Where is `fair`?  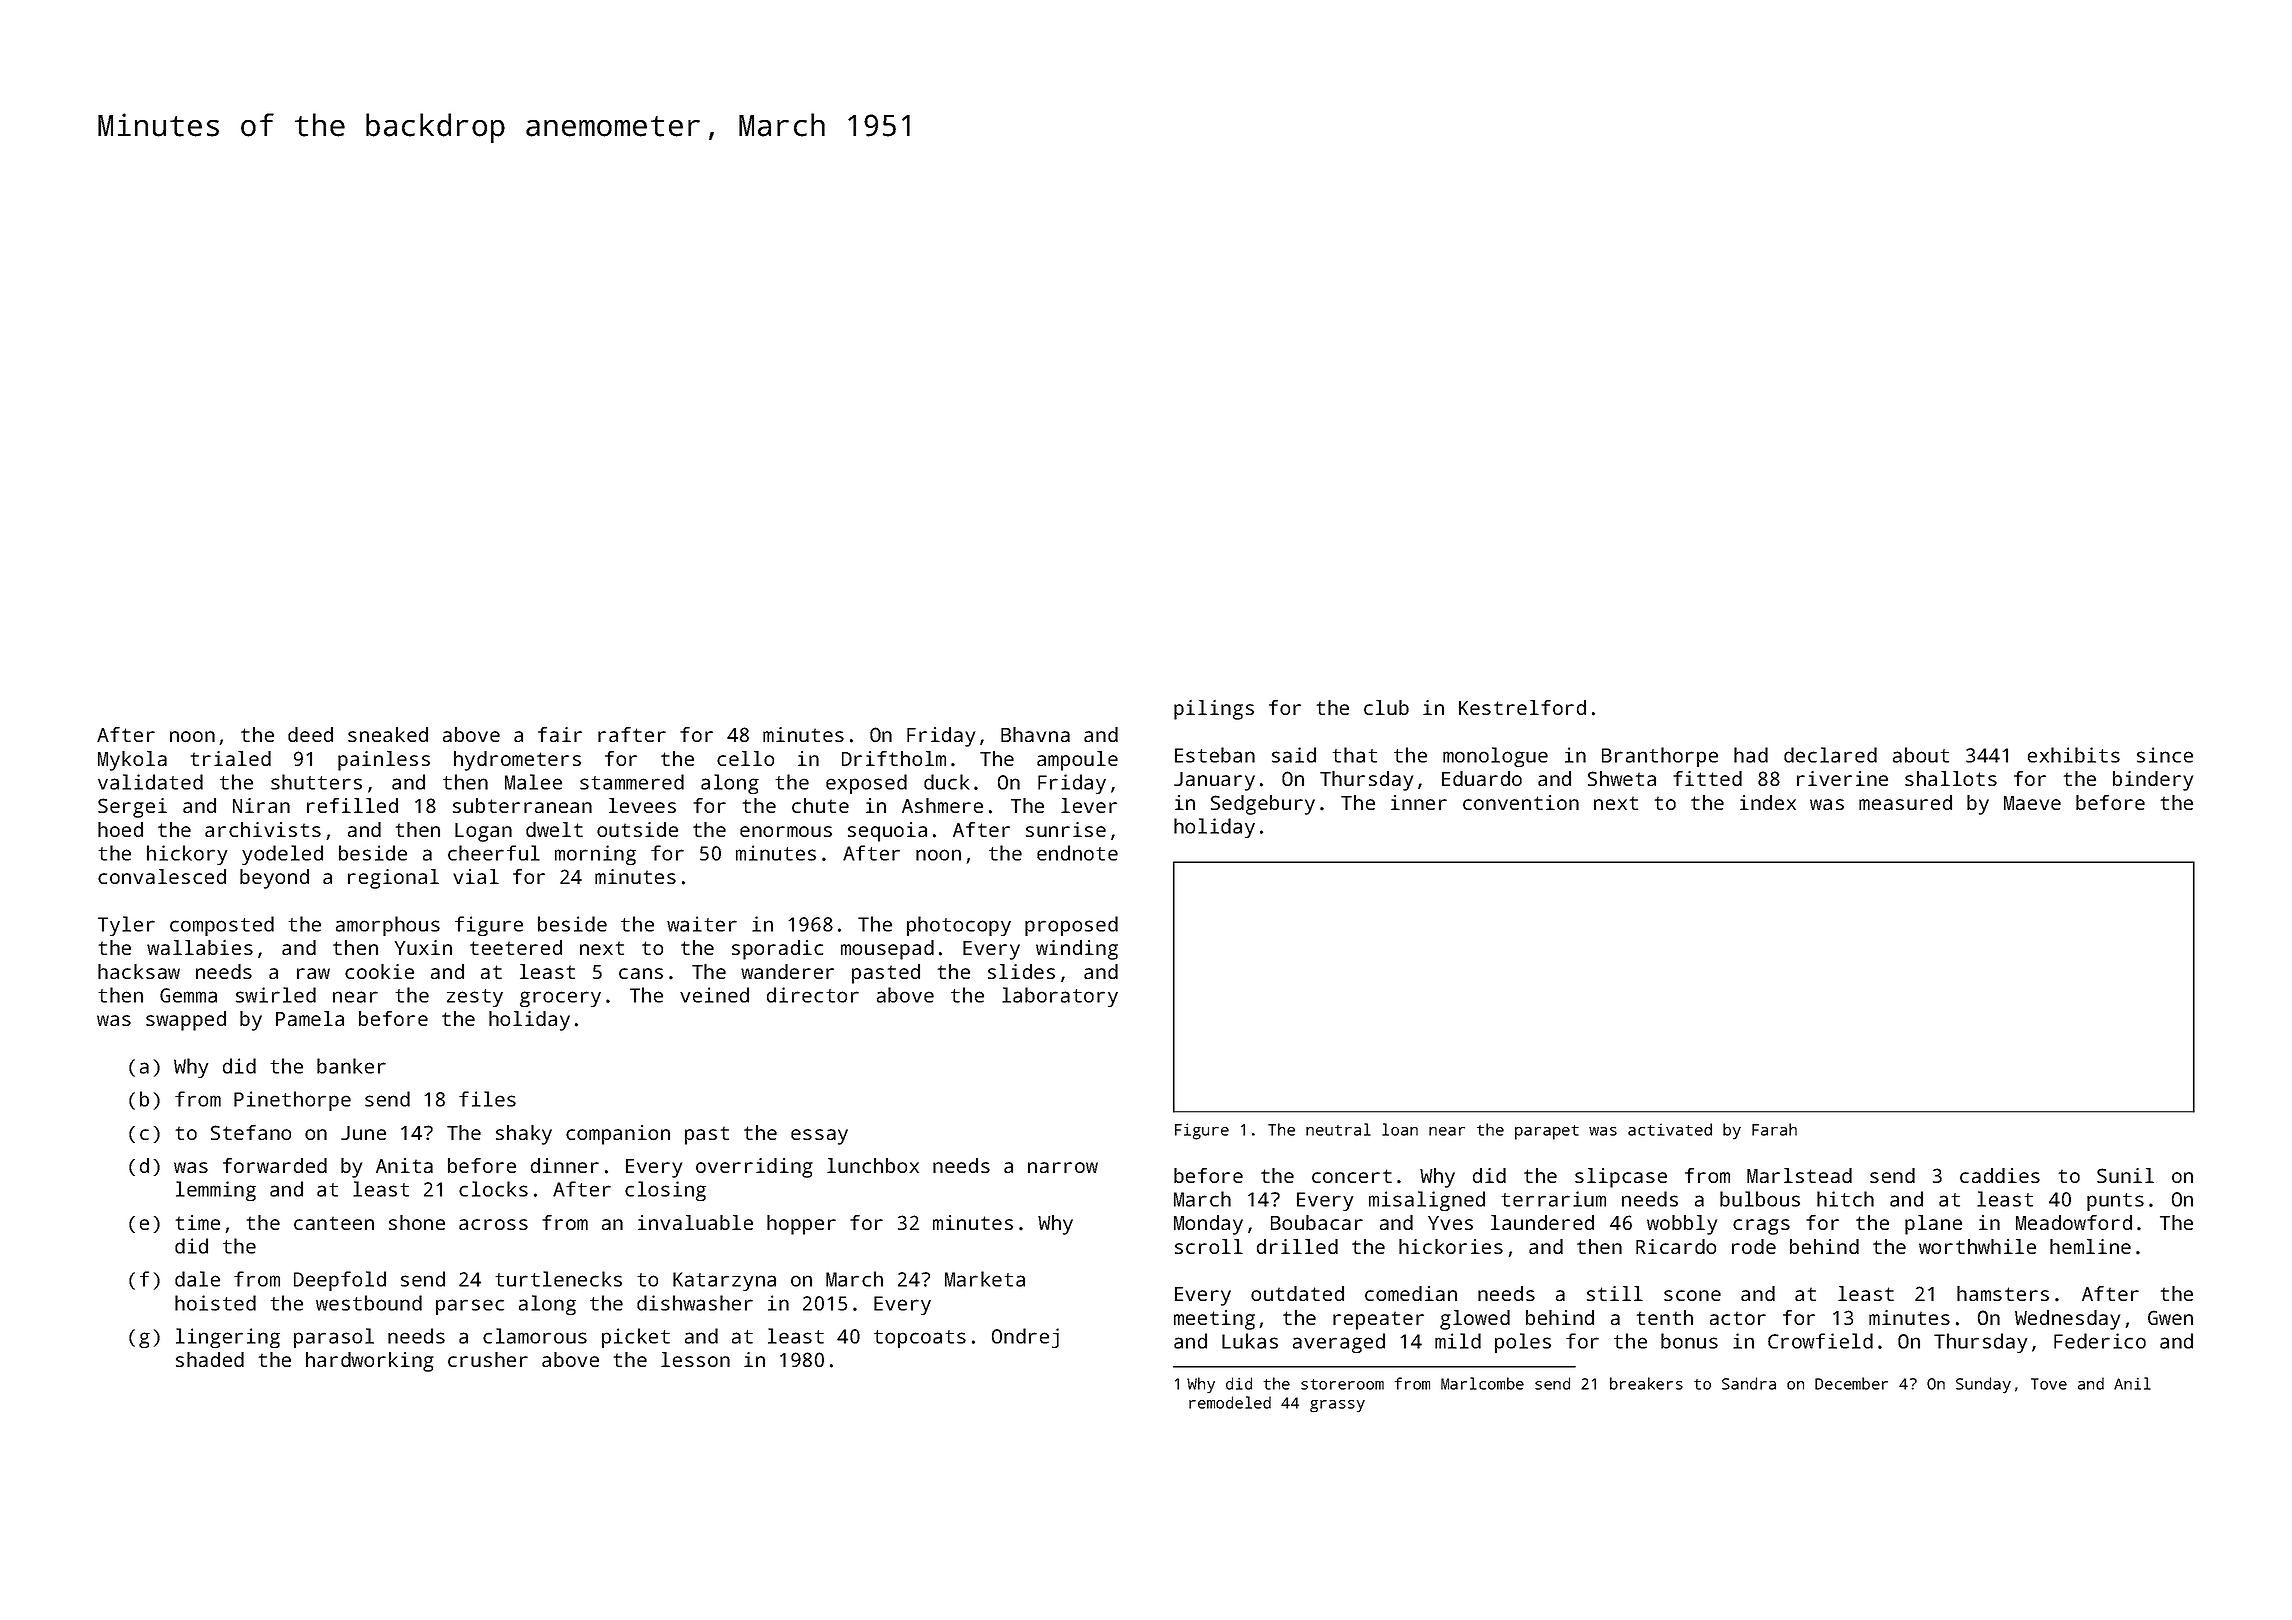 fair is located at coordinates (560, 734).
